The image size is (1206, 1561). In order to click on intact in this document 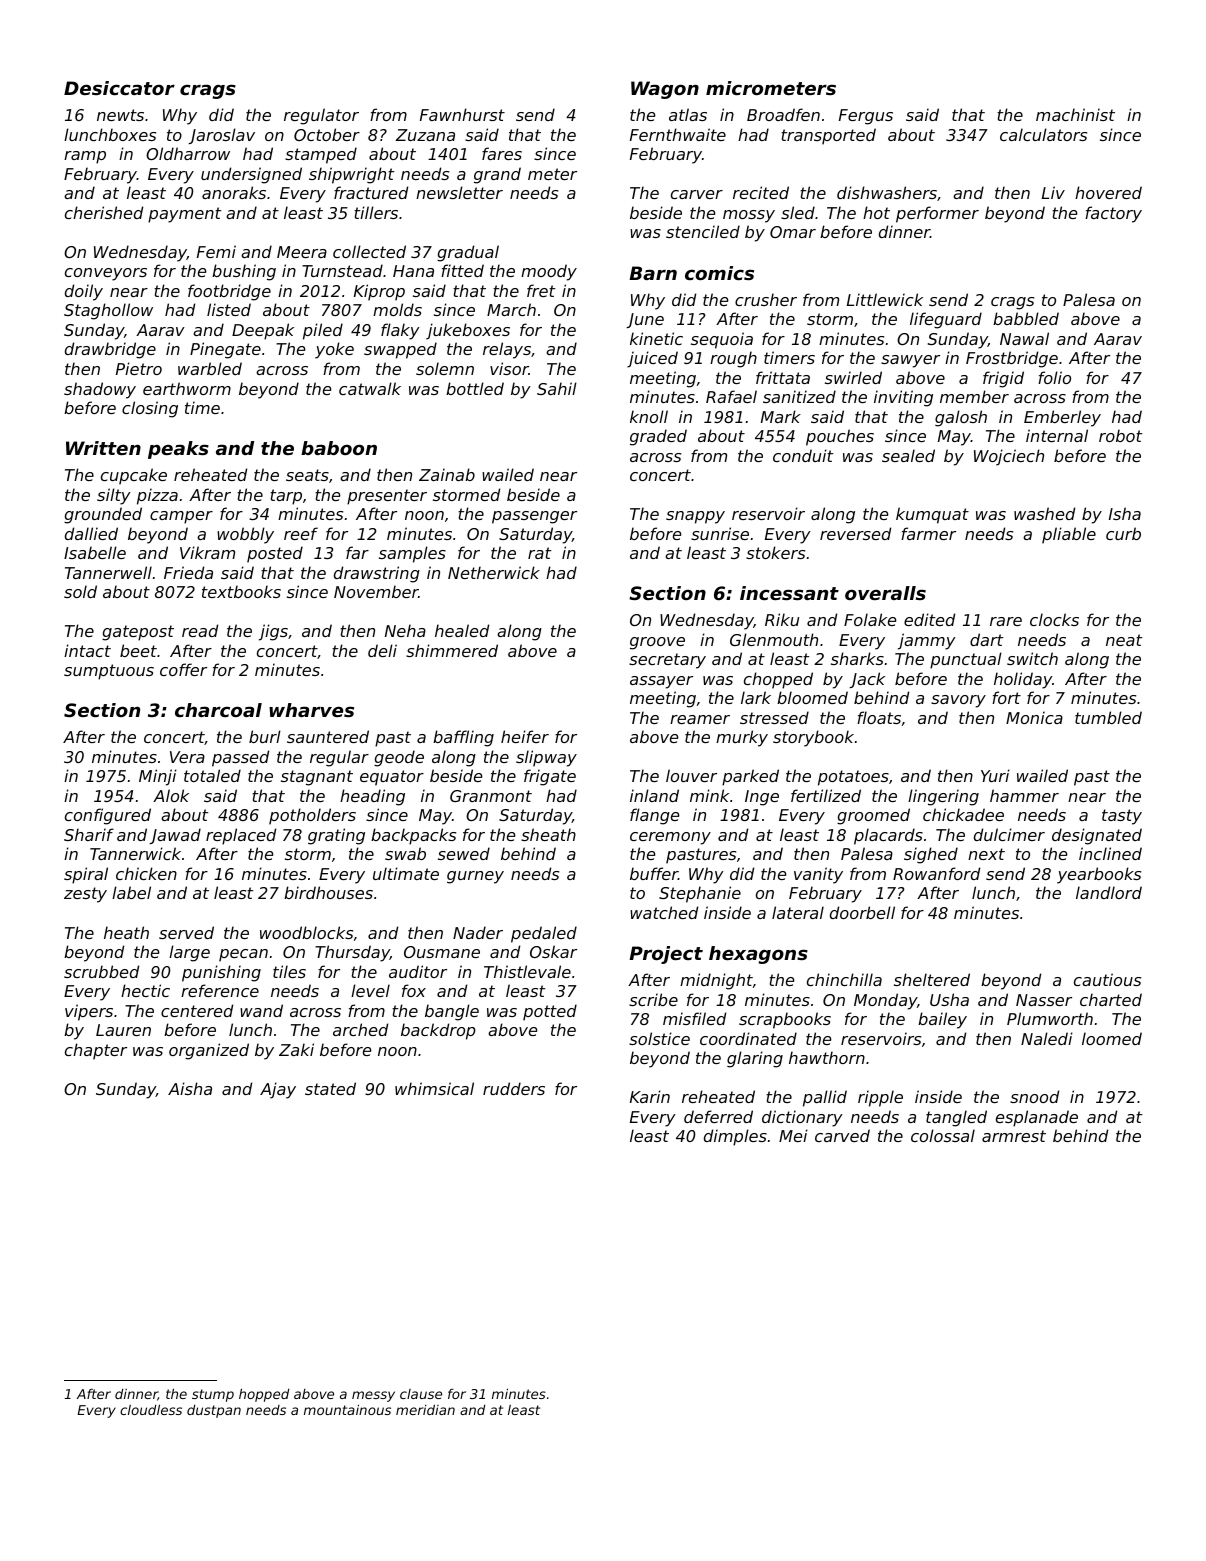, I will do `click(87, 650)`.
